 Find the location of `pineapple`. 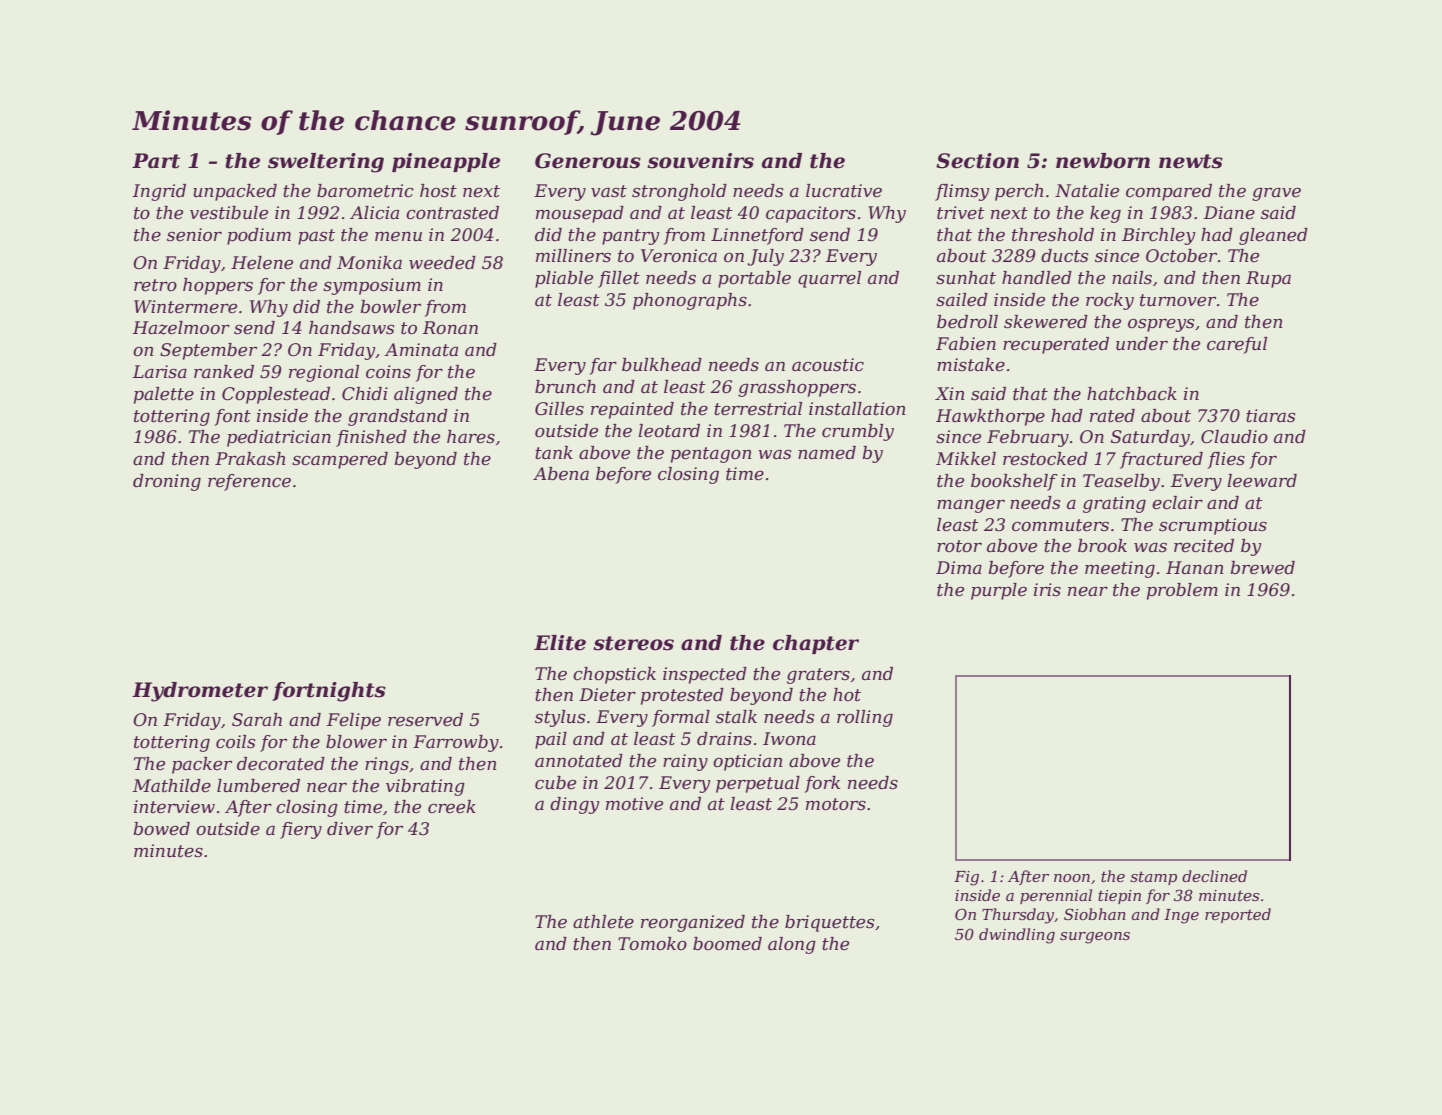

pineapple is located at coordinates (446, 162).
